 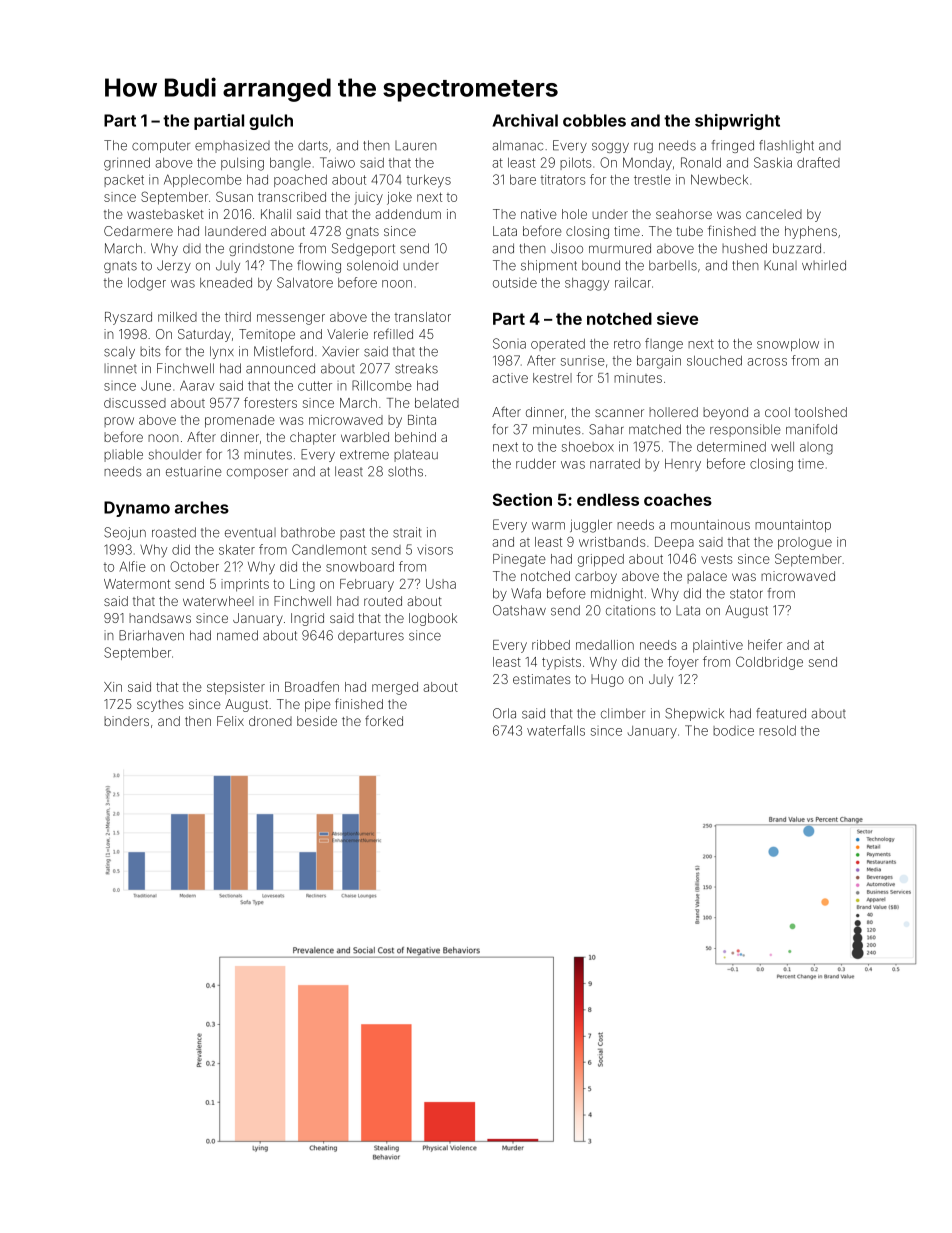 What do you see at coordinates (526, 593) in the image?
I see `Wafa` at bounding box center [526, 593].
